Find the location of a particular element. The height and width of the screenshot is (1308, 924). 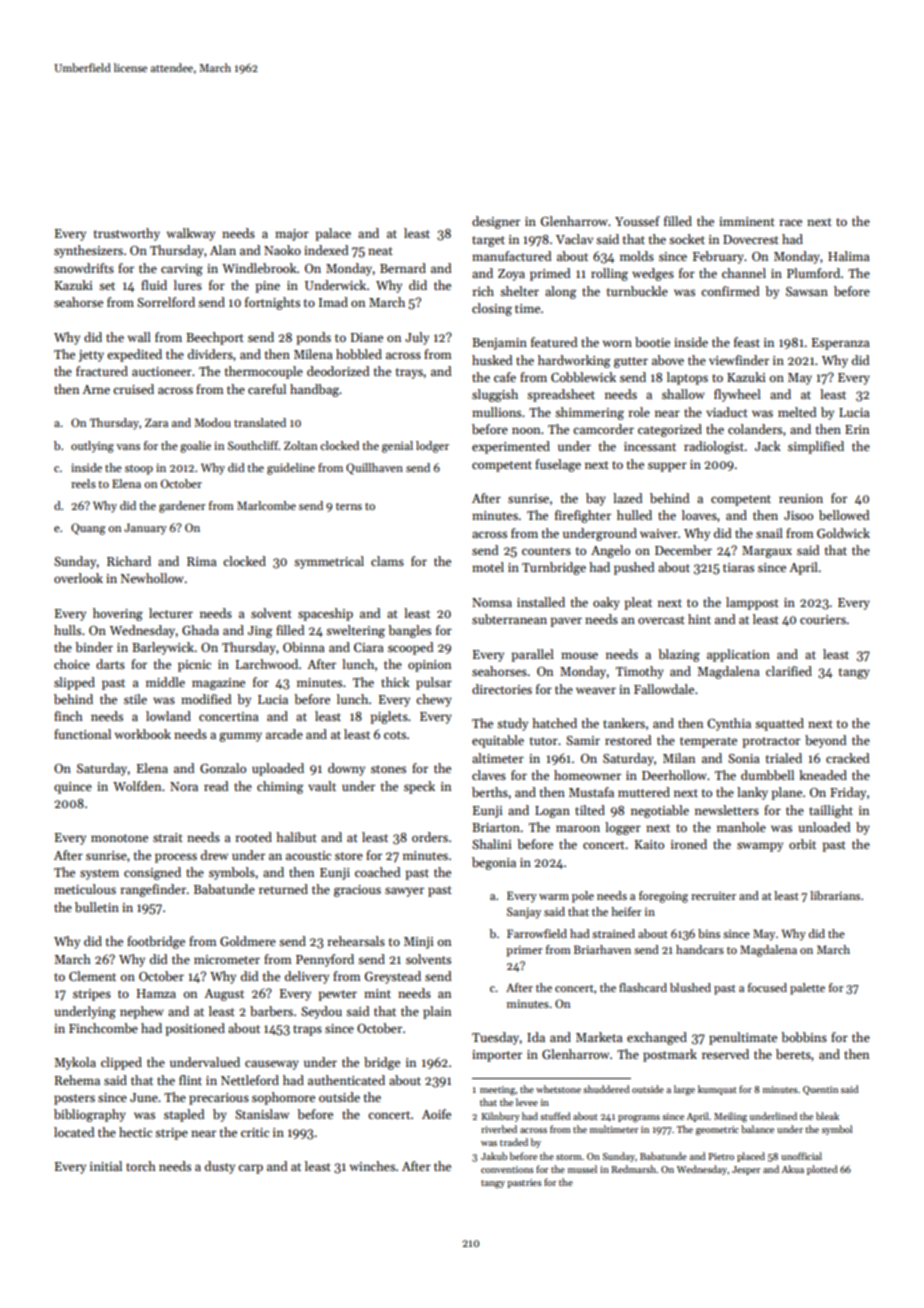

palace is located at coordinates (333, 234).
